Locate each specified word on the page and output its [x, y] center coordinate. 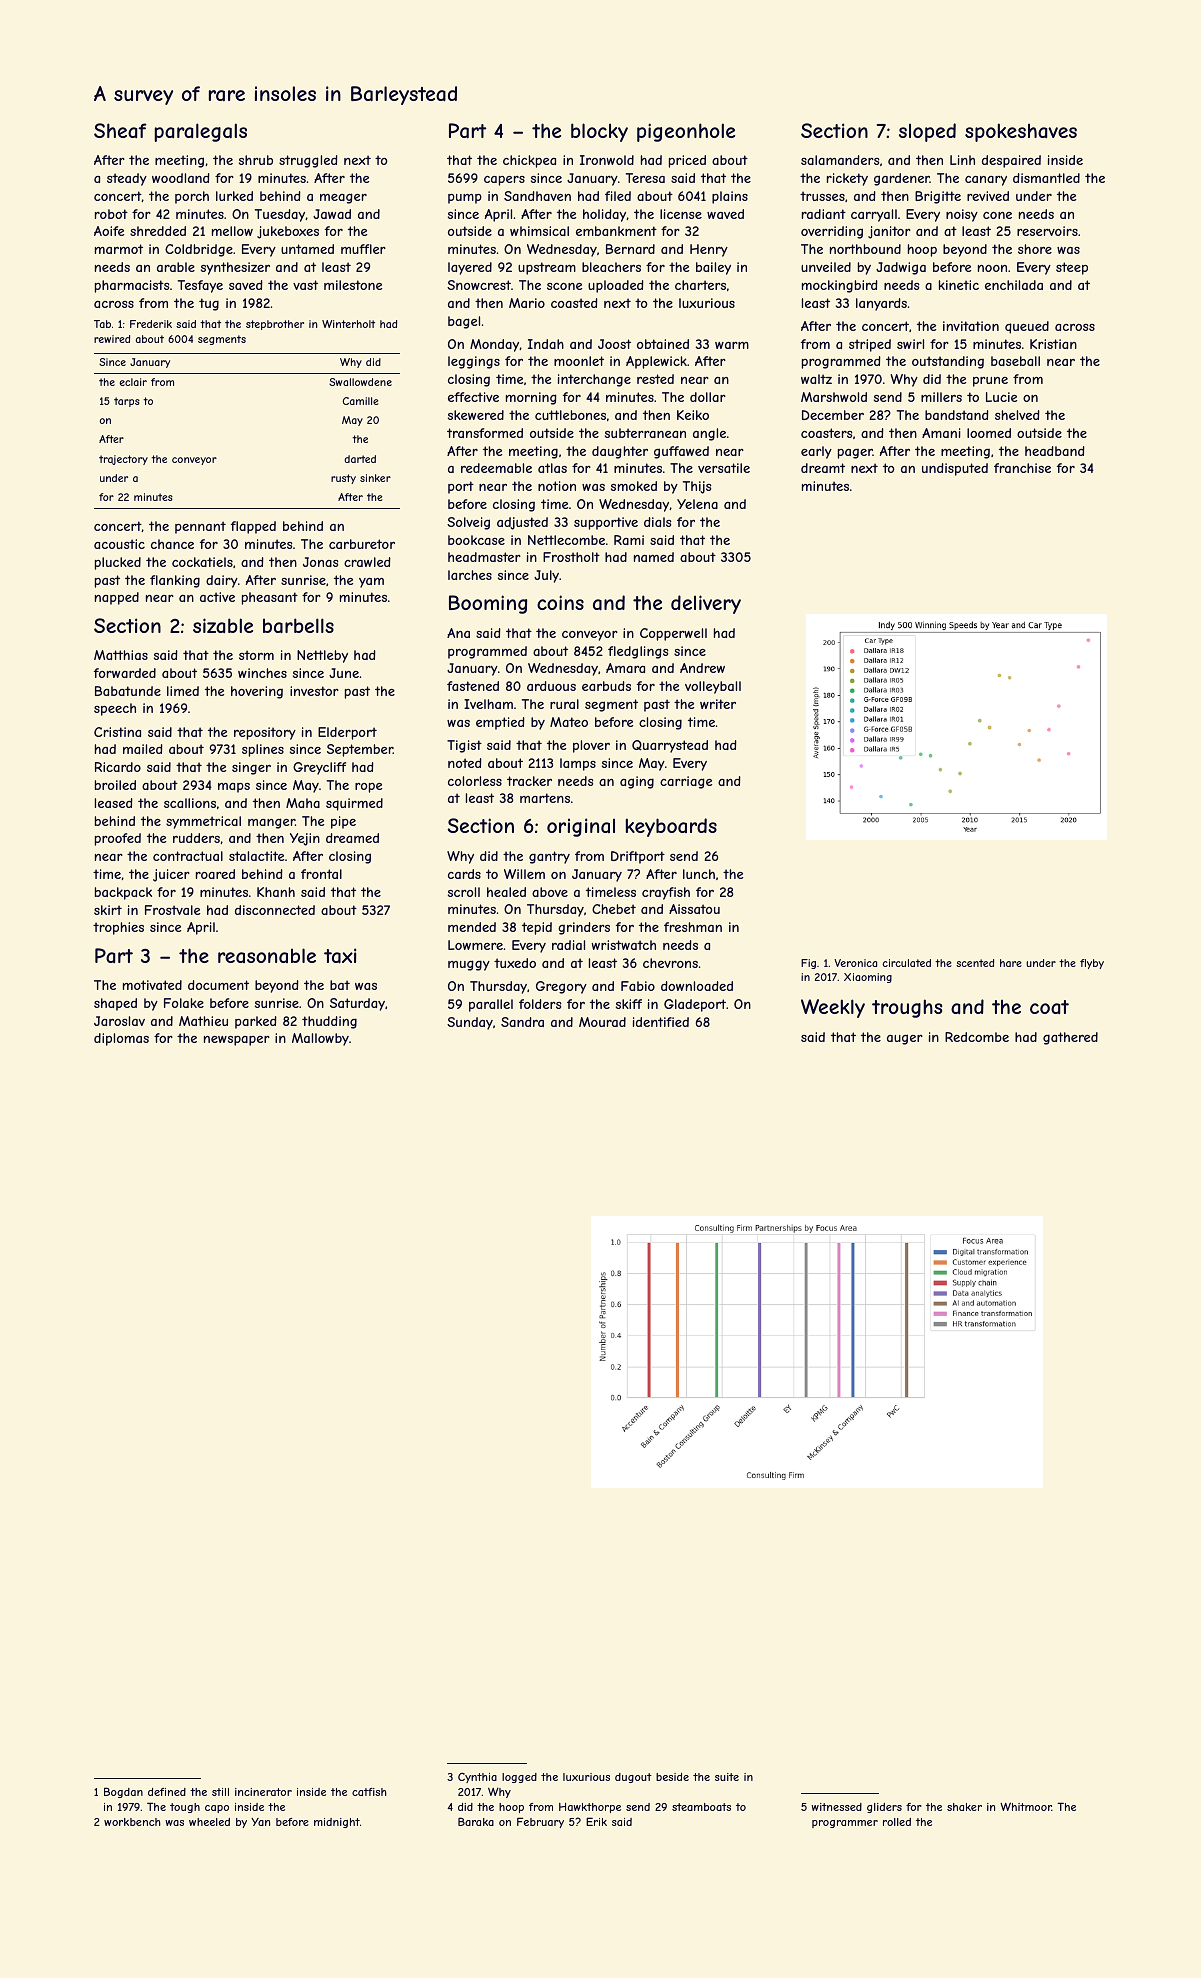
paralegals [201, 132]
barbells [298, 626]
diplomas [121, 1039]
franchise [1022, 468]
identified [661, 1022]
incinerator [263, 1792]
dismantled [1046, 178]
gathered [1070, 1038]
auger [905, 1039]
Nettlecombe [566, 540]
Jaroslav [119, 1021]
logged [519, 1778]
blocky [599, 132]
